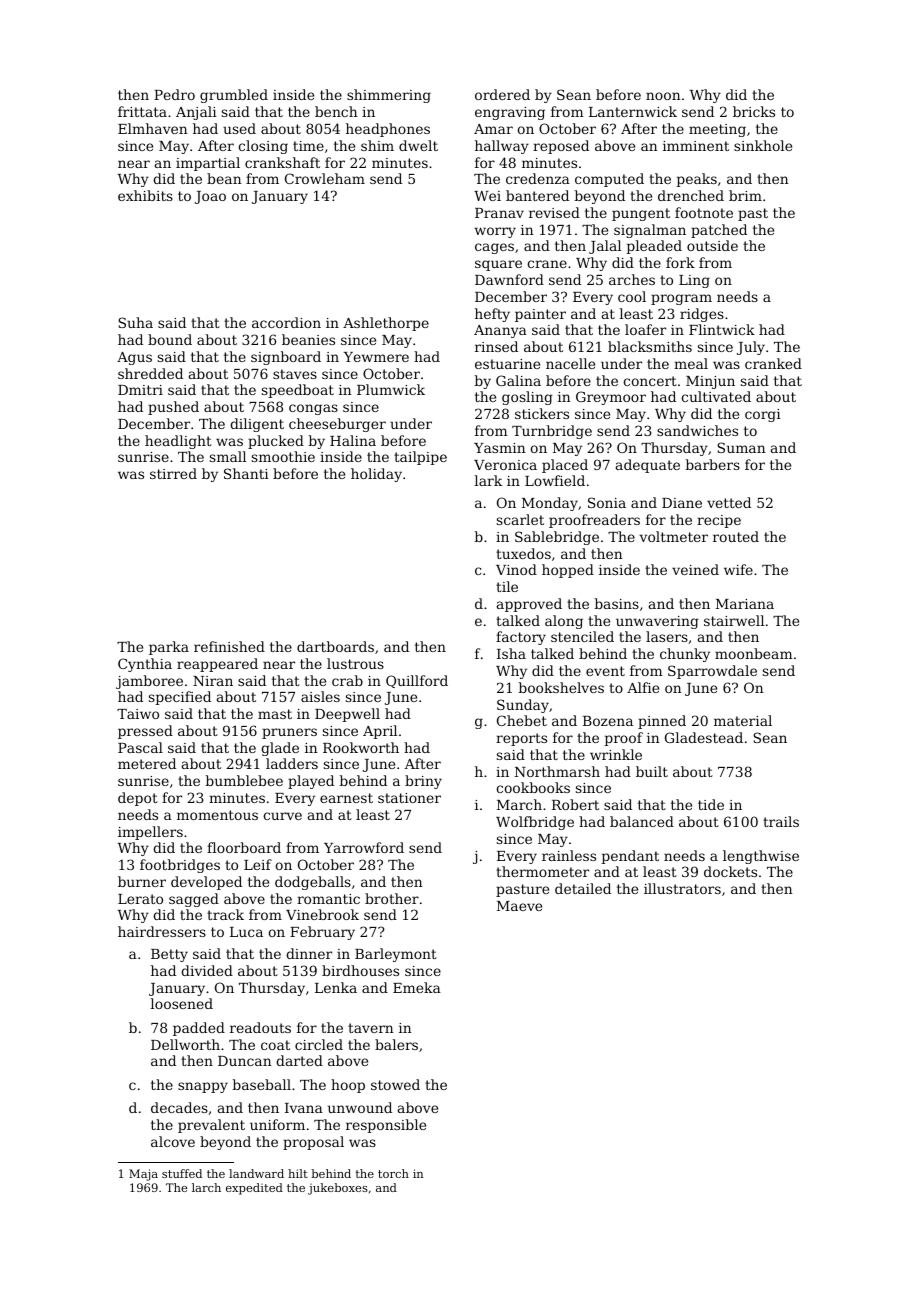  What do you see at coordinates (395, 1084) in the page?
I see `stowed` at bounding box center [395, 1084].
